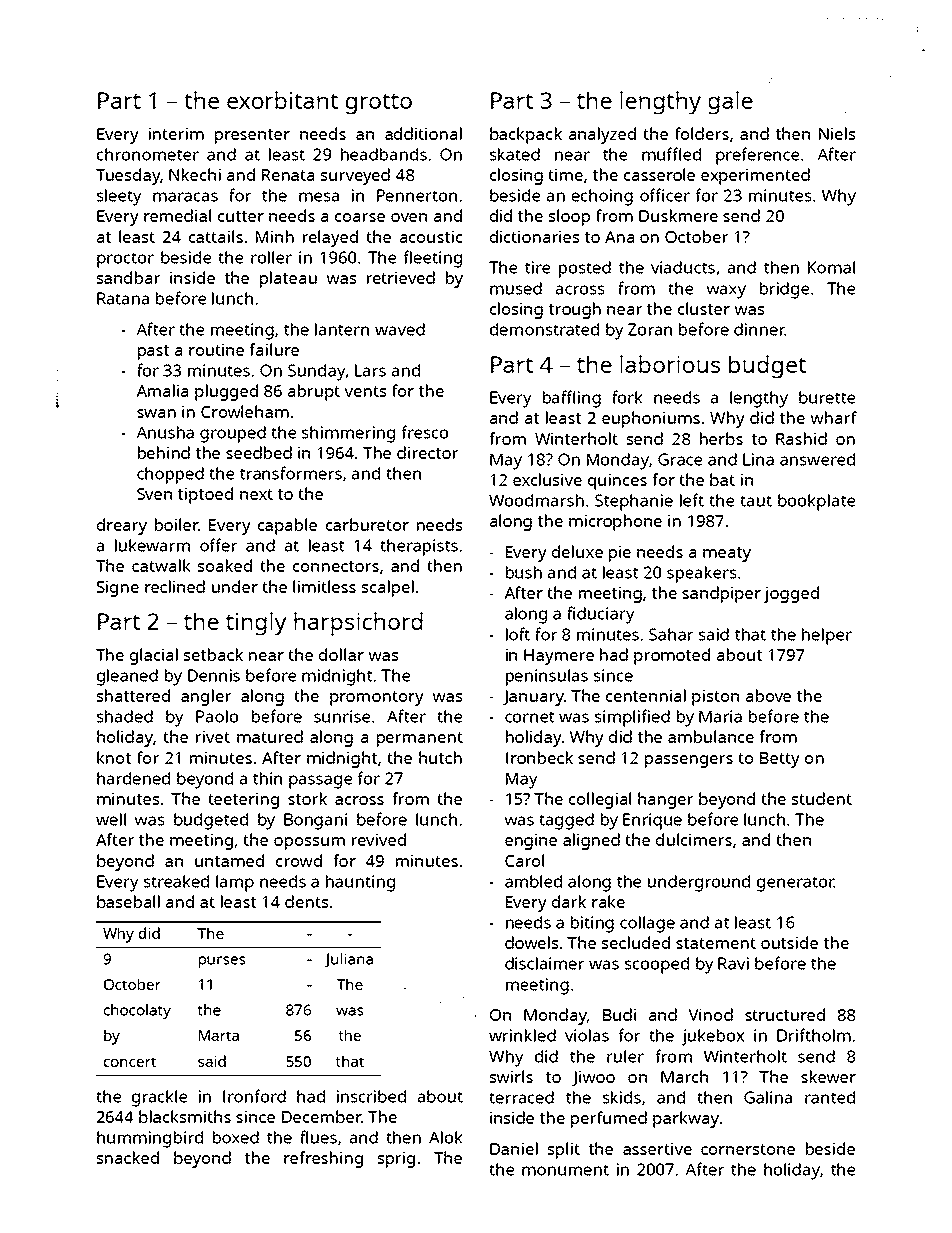 This image has width=952, height=1233. What do you see at coordinates (526, 135) in the image?
I see `backpack` at bounding box center [526, 135].
